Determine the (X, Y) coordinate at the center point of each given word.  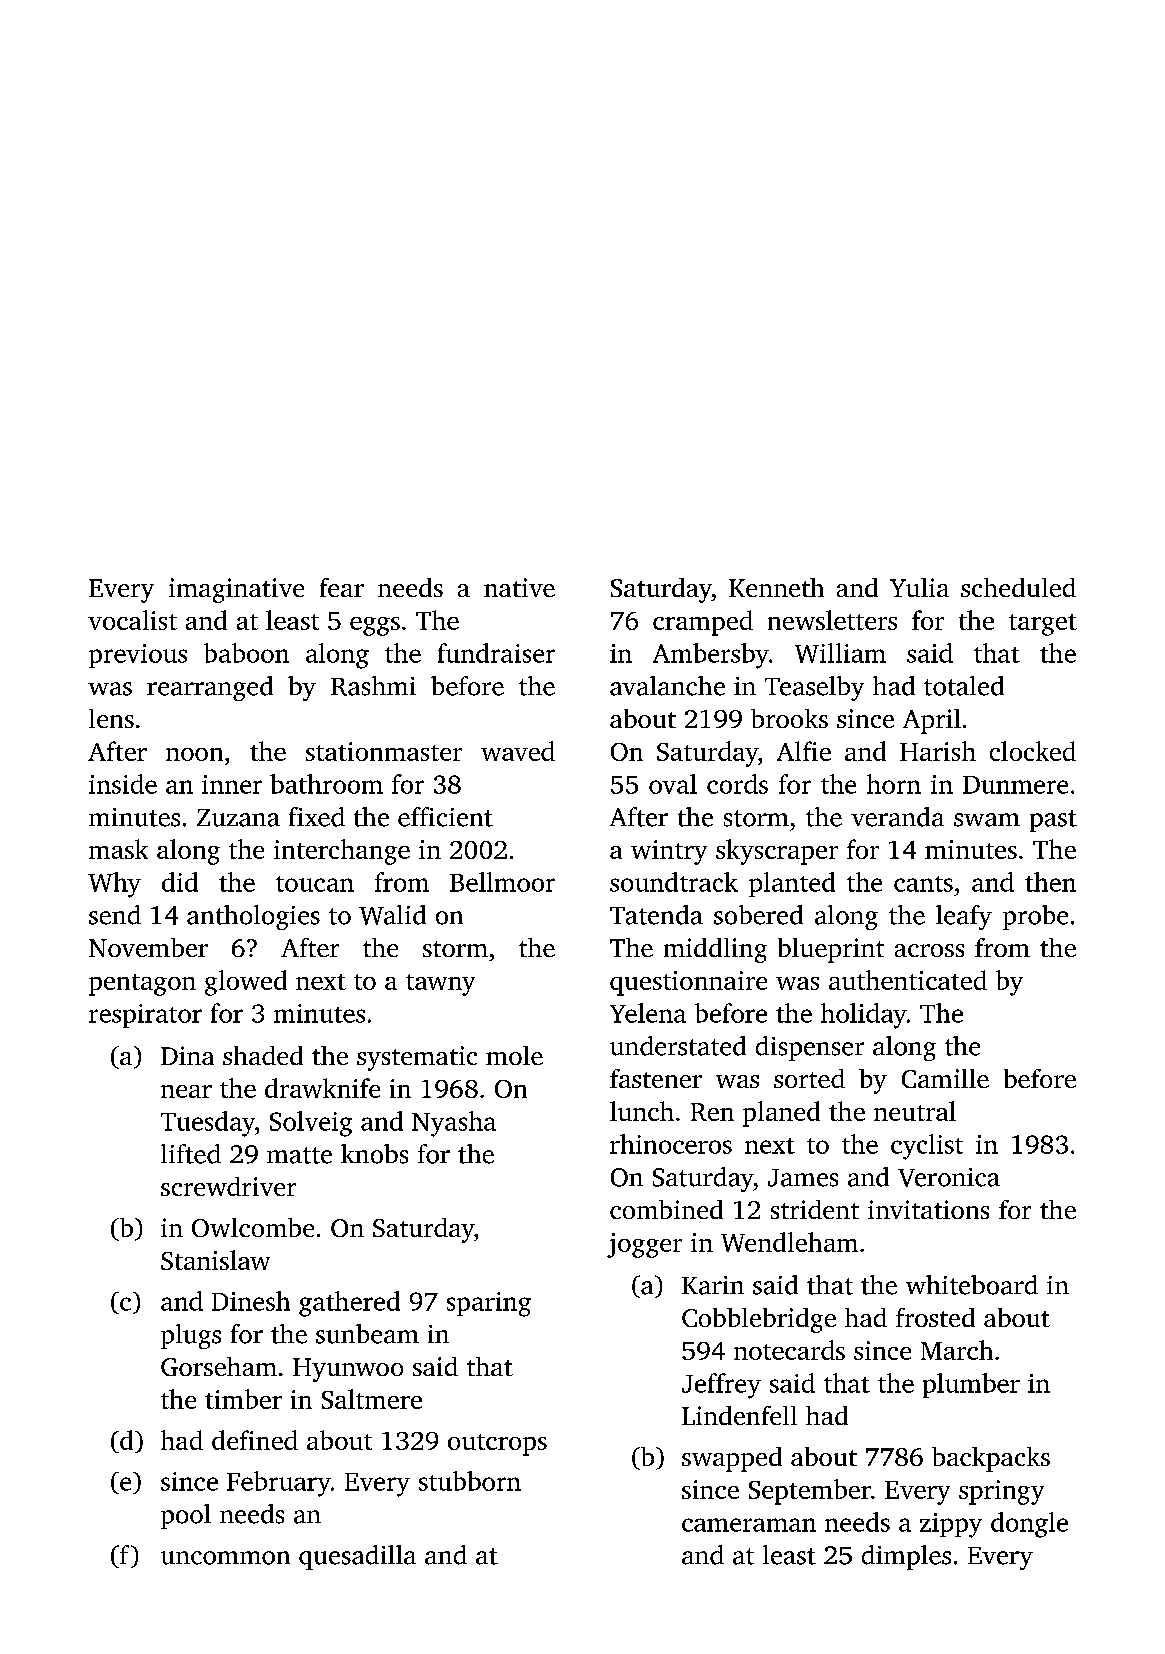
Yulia (919, 587)
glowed (246, 983)
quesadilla (357, 1557)
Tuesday (208, 1124)
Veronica (949, 1177)
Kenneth (776, 587)
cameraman (749, 1525)
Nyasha (454, 1124)
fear (342, 587)
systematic (417, 1058)
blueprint (831, 950)
